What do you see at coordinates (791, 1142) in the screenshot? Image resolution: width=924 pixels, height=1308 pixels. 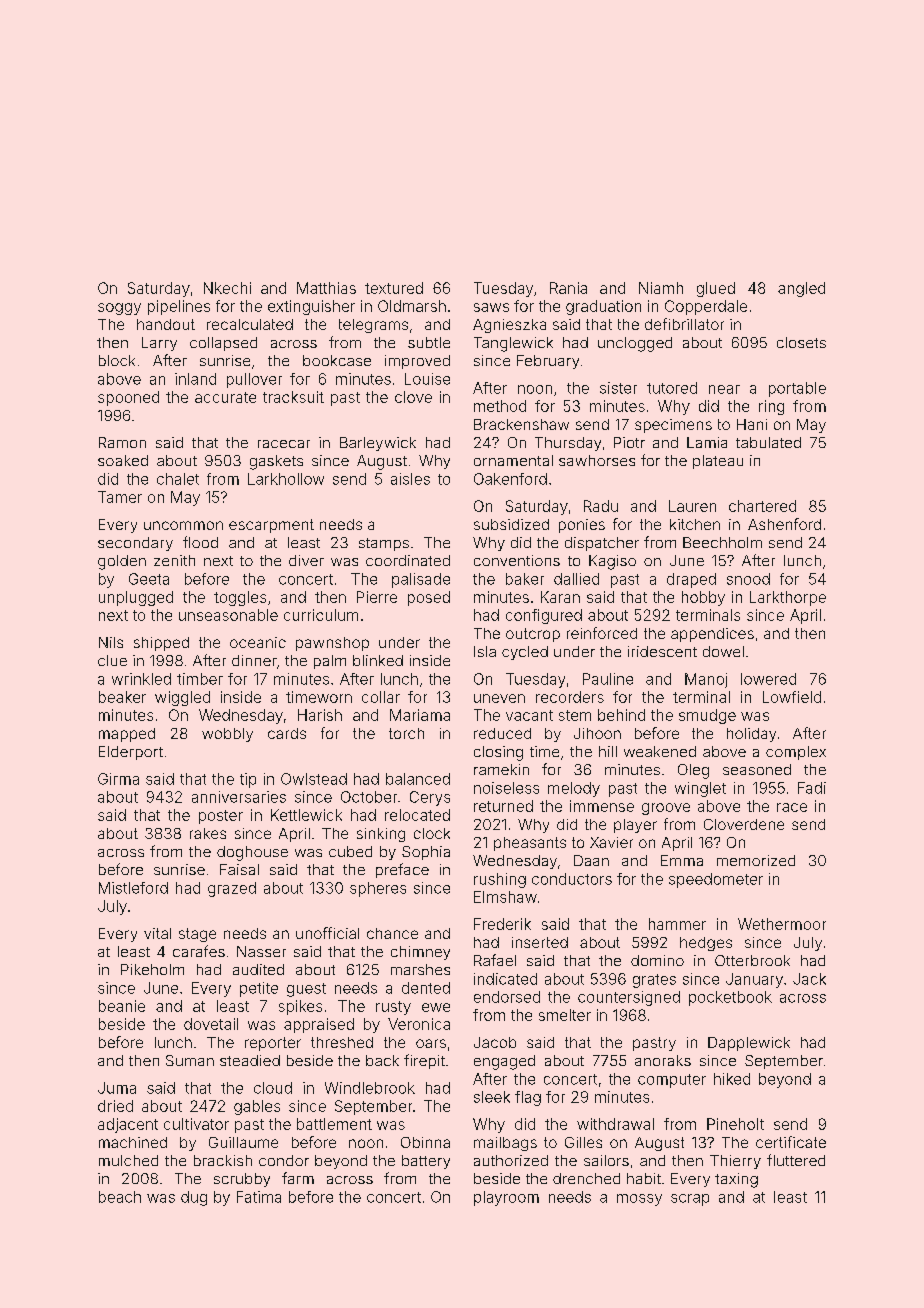 I see `certificate` at bounding box center [791, 1142].
